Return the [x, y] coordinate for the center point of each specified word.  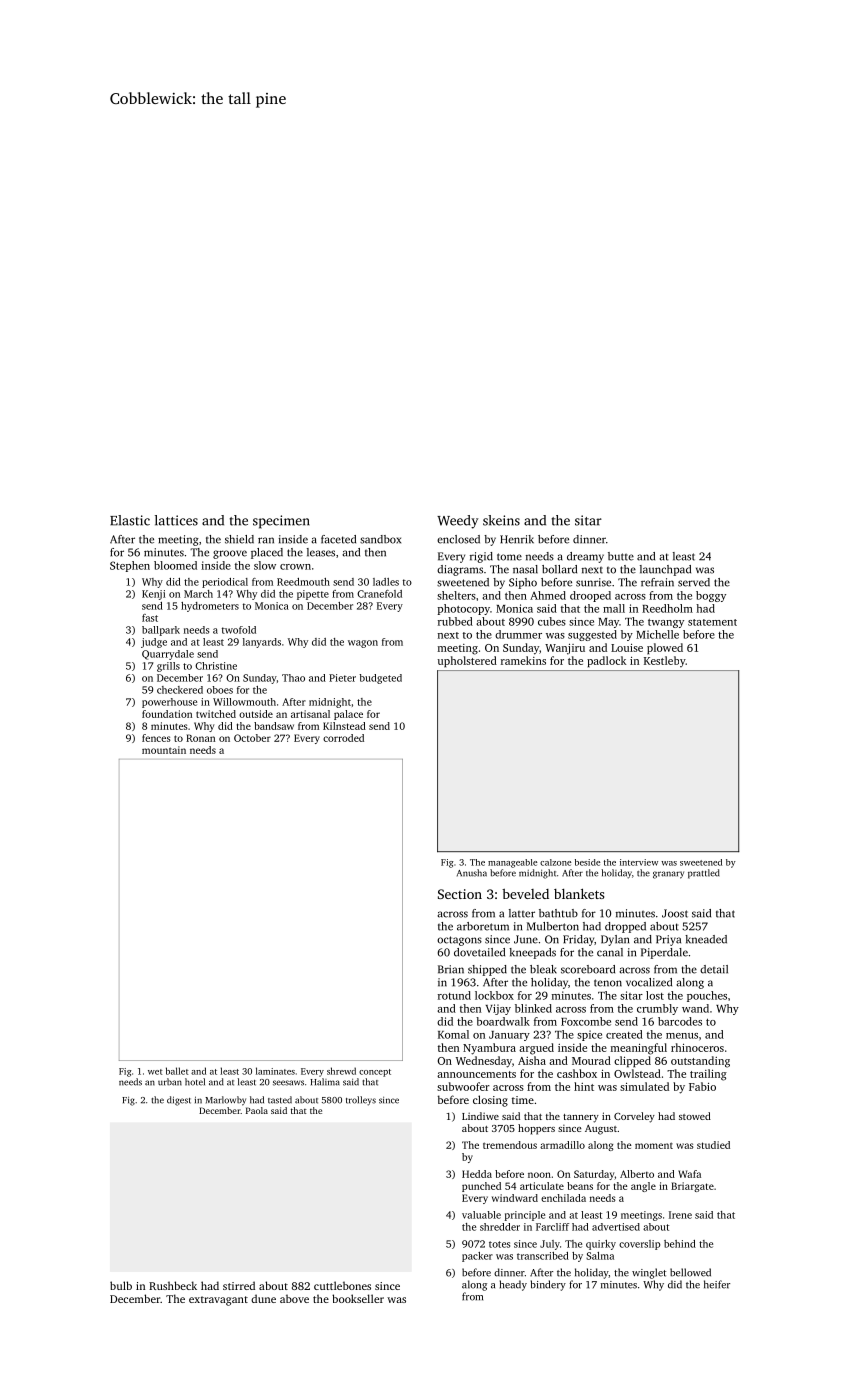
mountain [164, 750]
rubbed [455, 621]
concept [375, 1073]
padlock [606, 662]
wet [155, 1072]
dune [263, 1298]
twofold [239, 630]
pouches [707, 996]
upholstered [467, 662]
